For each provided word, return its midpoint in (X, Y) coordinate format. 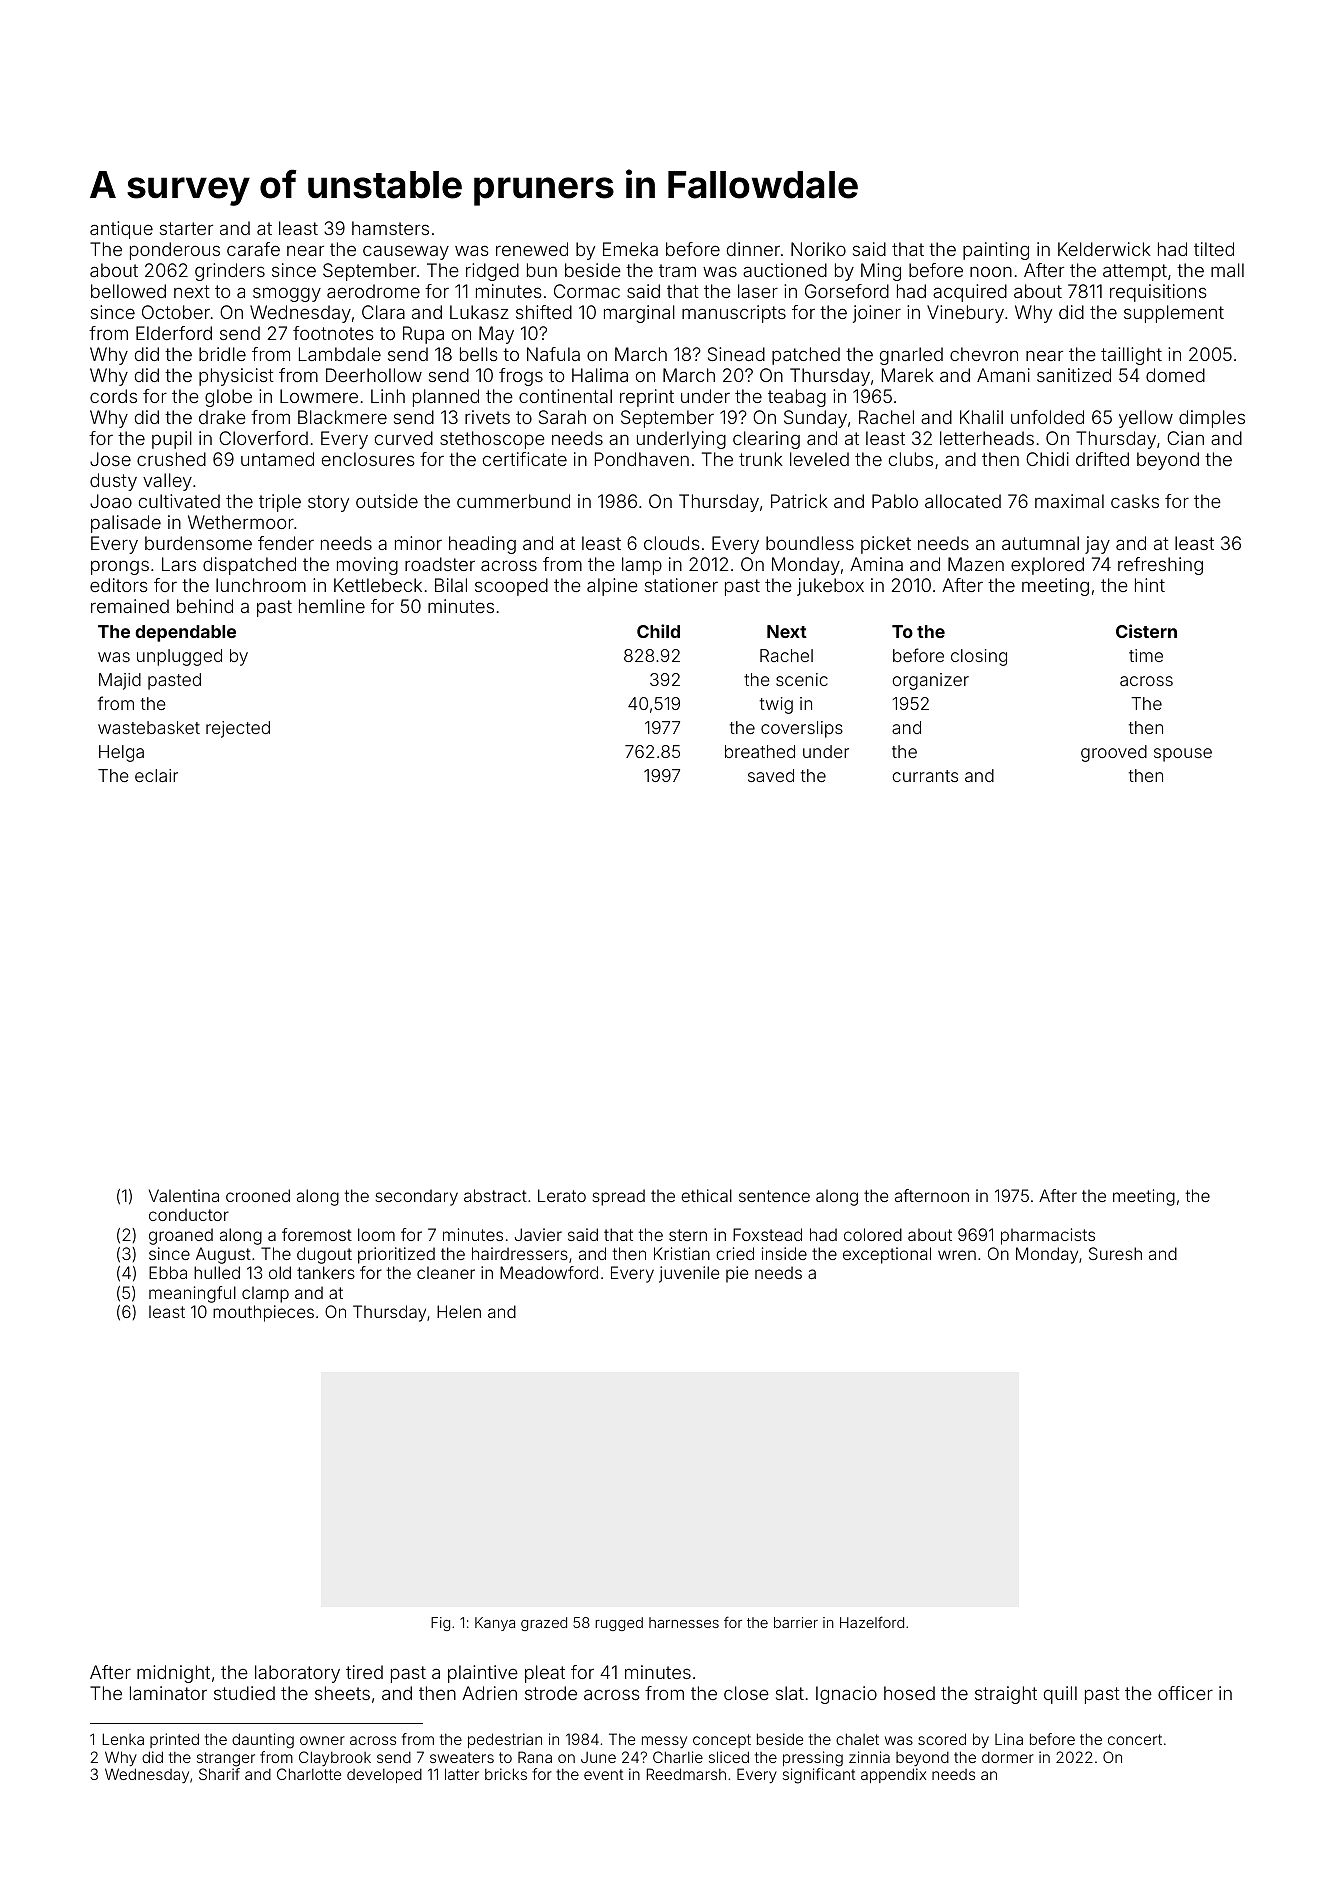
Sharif (219, 1774)
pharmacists (1048, 1236)
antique (121, 230)
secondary (416, 1197)
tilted (1214, 249)
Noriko (818, 249)
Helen (459, 1311)
